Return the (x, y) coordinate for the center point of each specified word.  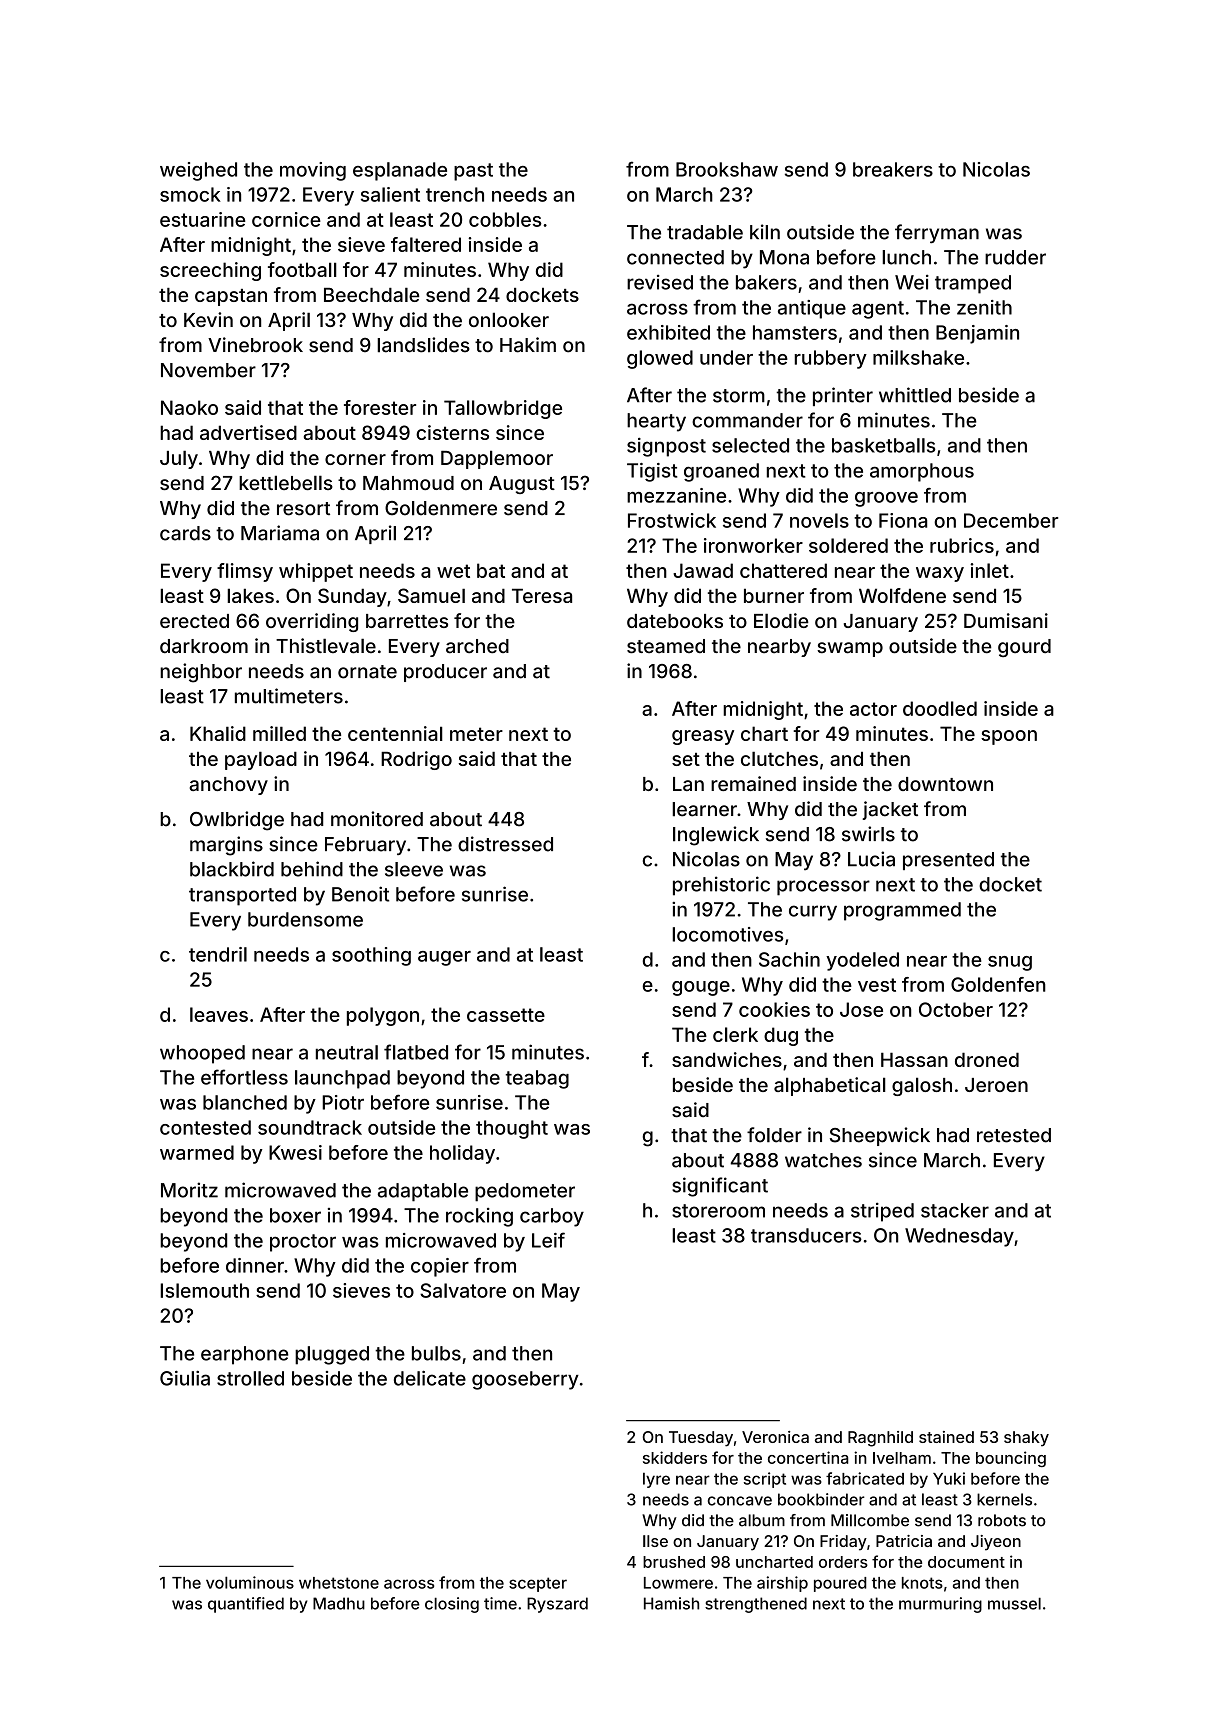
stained (946, 1437)
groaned (721, 472)
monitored (377, 819)
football (302, 269)
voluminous (250, 1582)
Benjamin (977, 334)
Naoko (189, 407)
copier (440, 1267)
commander (747, 420)
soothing (371, 956)
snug (1010, 963)
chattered (783, 570)
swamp (850, 649)
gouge (701, 988)
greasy (703, 737)
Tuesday (701, 1439)
